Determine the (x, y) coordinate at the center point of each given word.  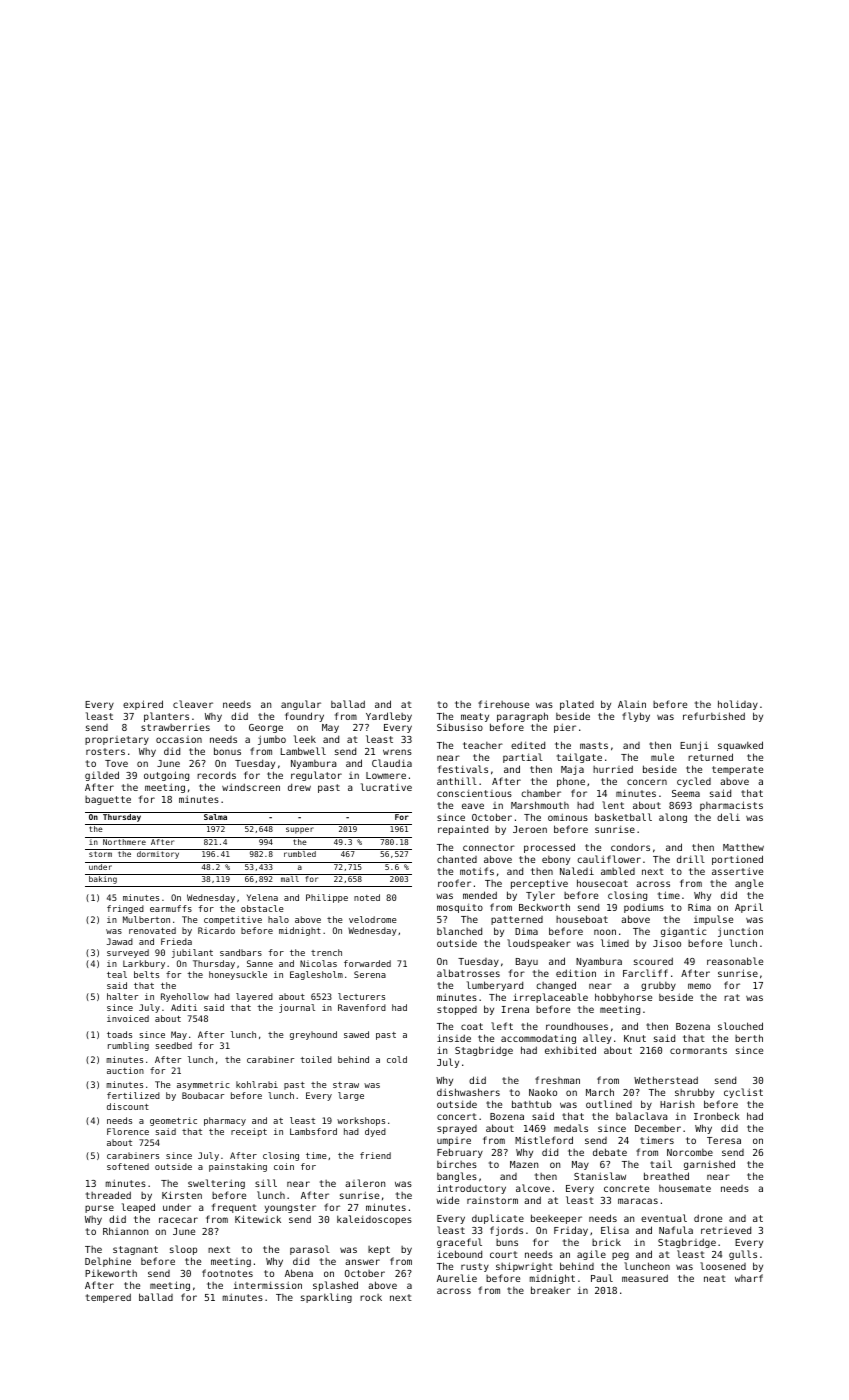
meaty (475, 717)
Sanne (260, 963)
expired (143, 705)
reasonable (735, 961)
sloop (183, 1250)
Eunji (694, 746)
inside (454, 1038)
